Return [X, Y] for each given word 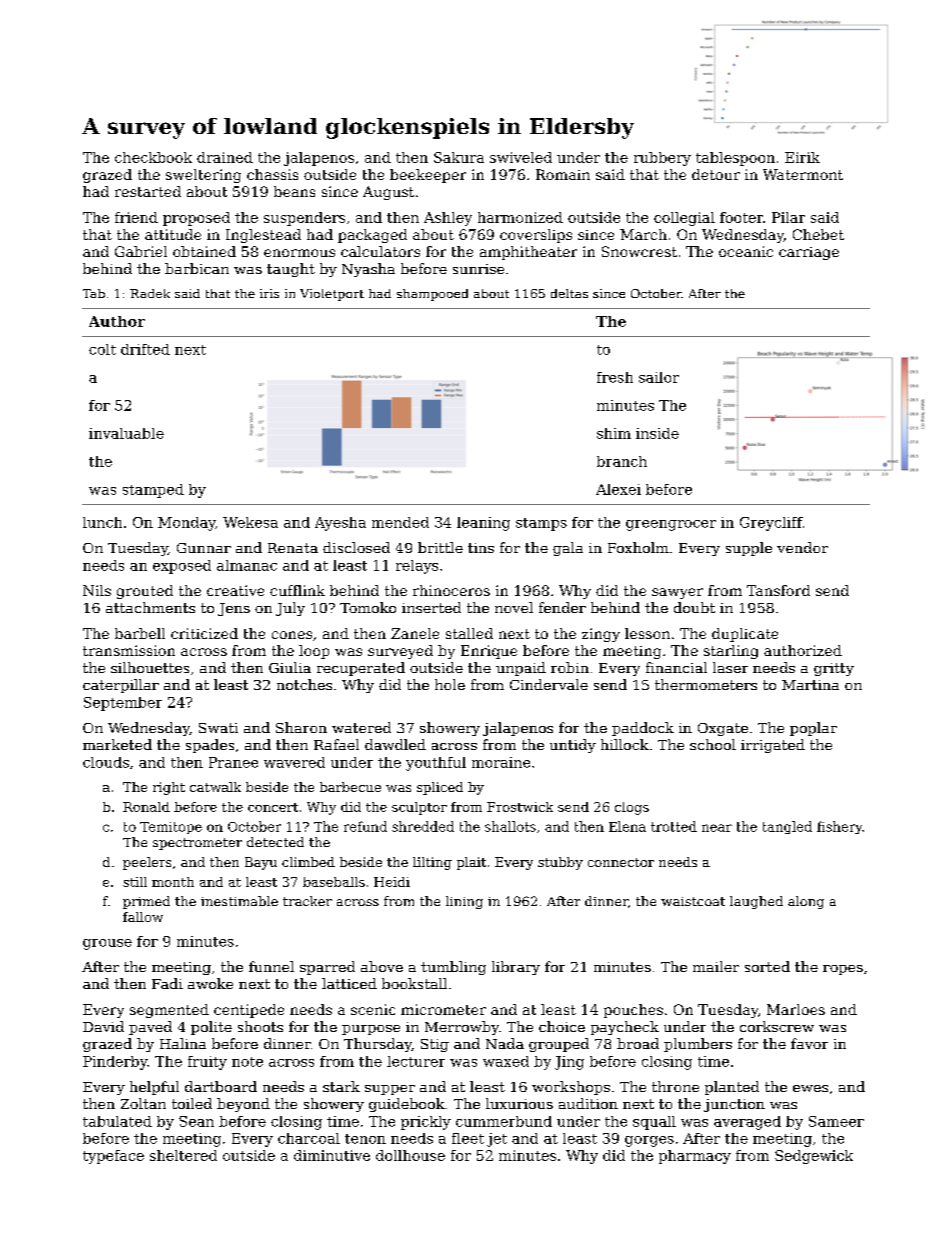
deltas [569, 293]
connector [621, 862]
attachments [150, 607]
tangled [787, 827]
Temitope [171, 828]
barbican [197, 268]
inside [657, 433]
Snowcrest [639, 251]
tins [481, 548]
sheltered [183, 1155]
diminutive [332, 1155]
